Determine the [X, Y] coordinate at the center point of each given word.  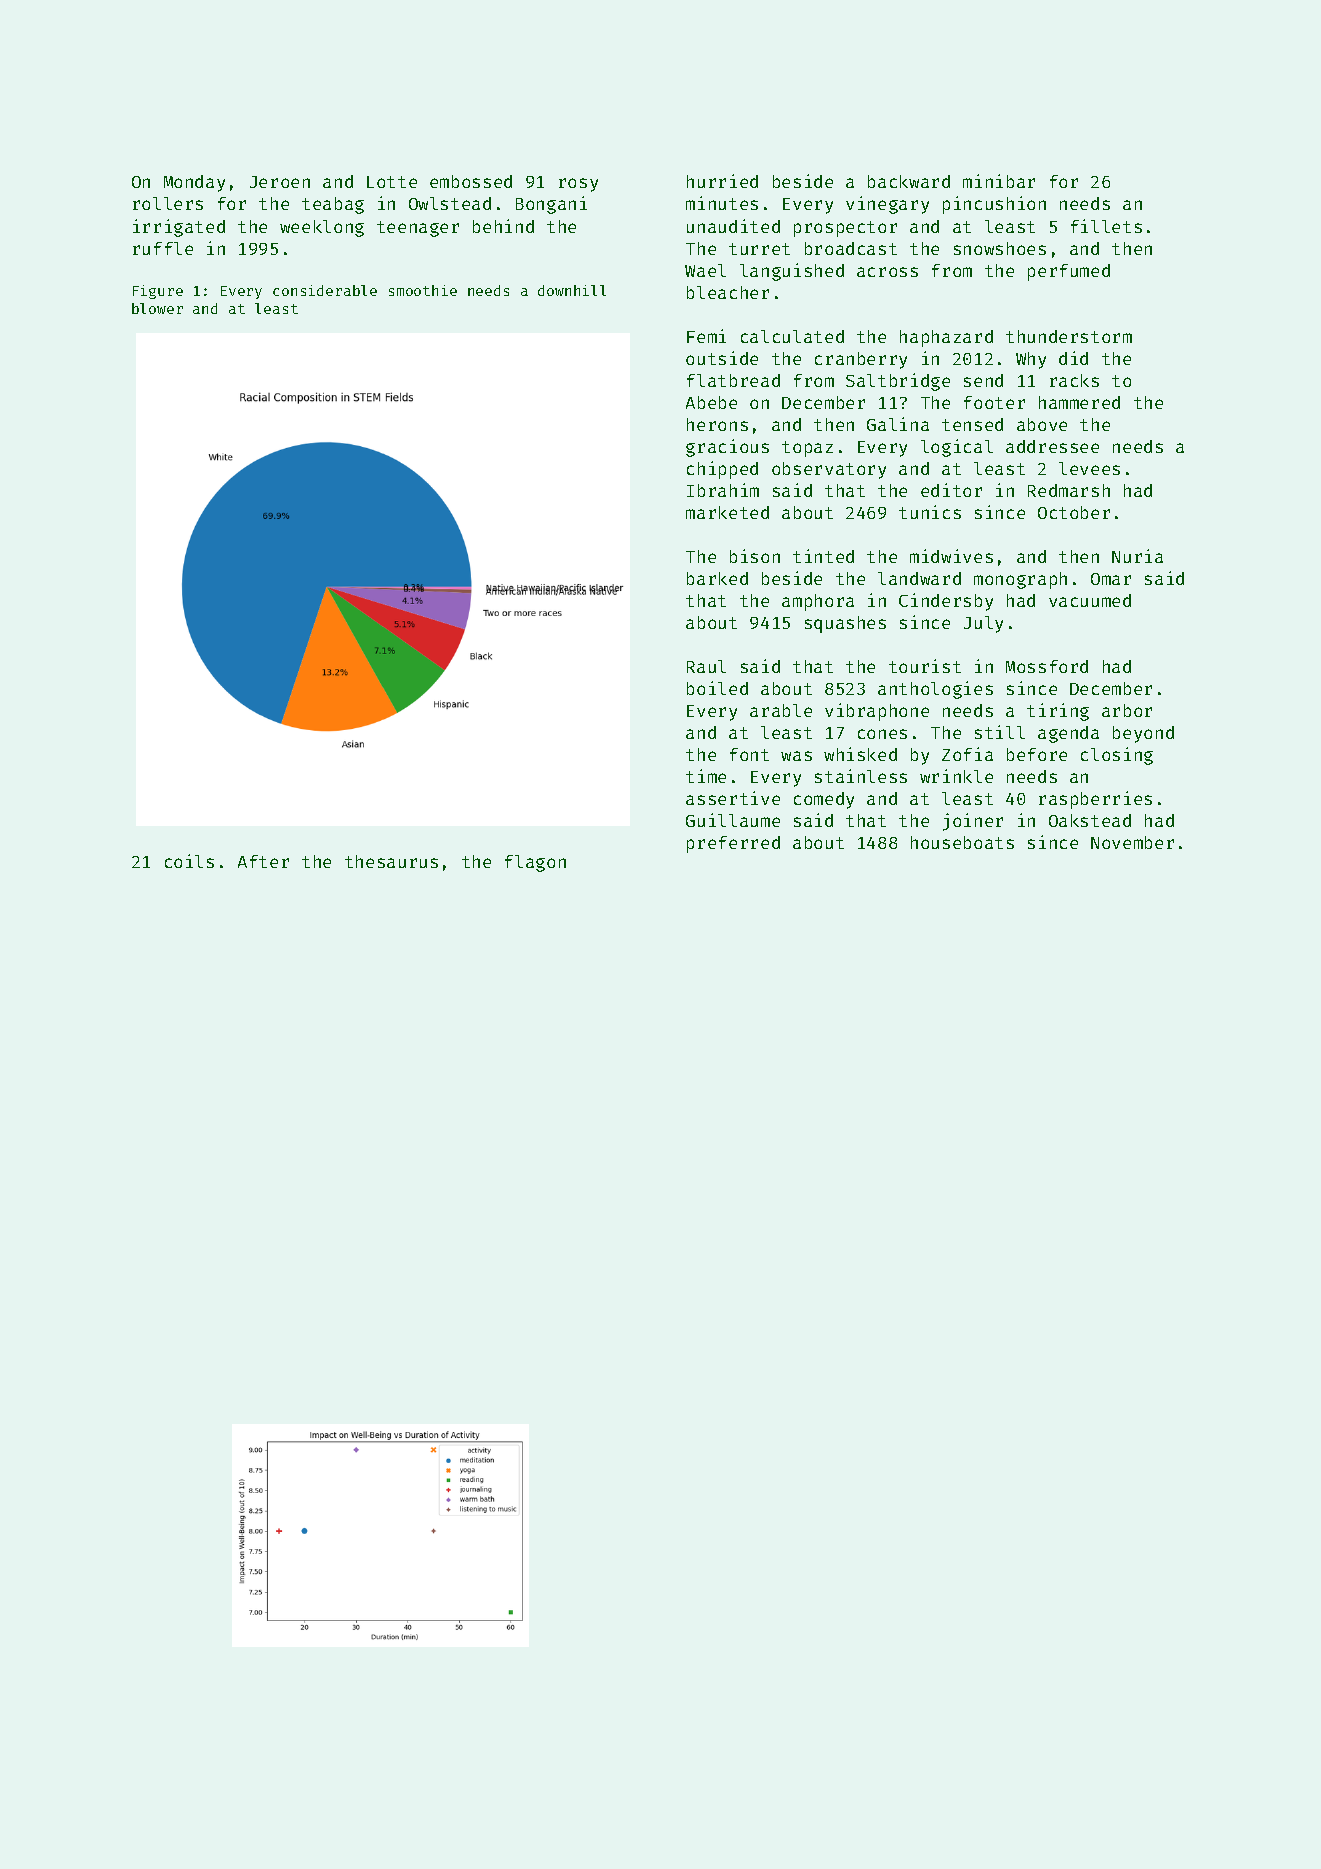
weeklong [322, 228]
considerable [325, 290]
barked [717, 578]
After [263, 861]
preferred [733, 844]
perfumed [1069, 272]
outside [722, 358]
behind [503, 226]
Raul [706, 666]
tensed [972, 424]
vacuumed [1090, 600]
